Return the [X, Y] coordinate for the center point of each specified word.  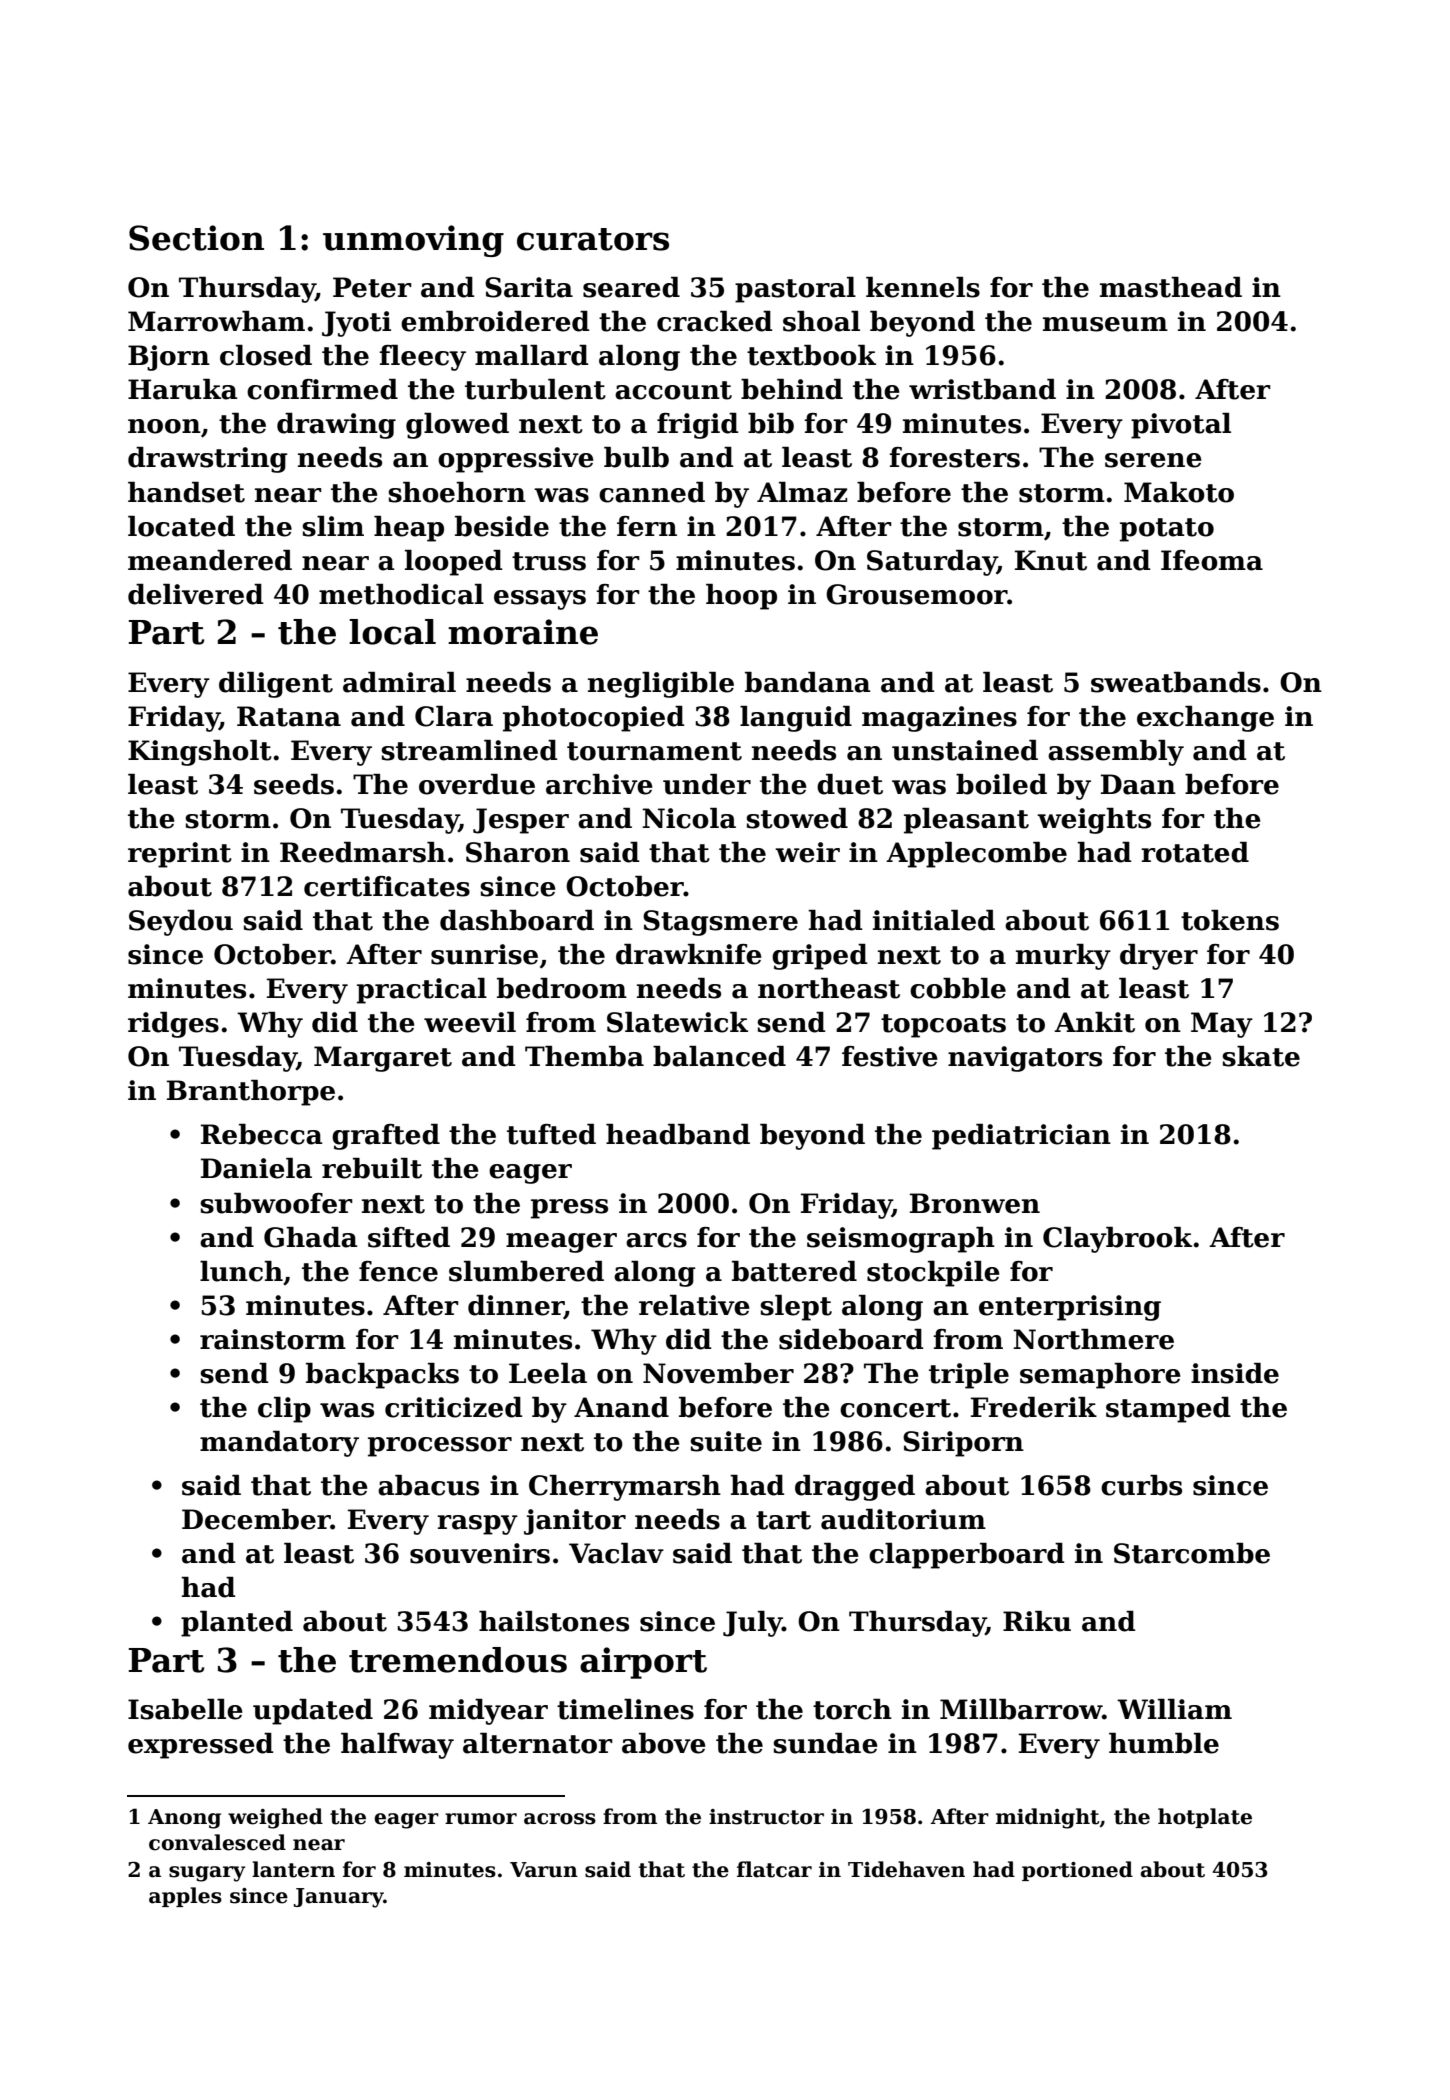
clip [284, 1410]
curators [593, 239]
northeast [829, 988]
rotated [1195, 852]
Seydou [181, 923]
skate [1261, 1056]
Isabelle [185, 1709]
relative [694, 1305]
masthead [1171, 287]
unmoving [413, 241]
